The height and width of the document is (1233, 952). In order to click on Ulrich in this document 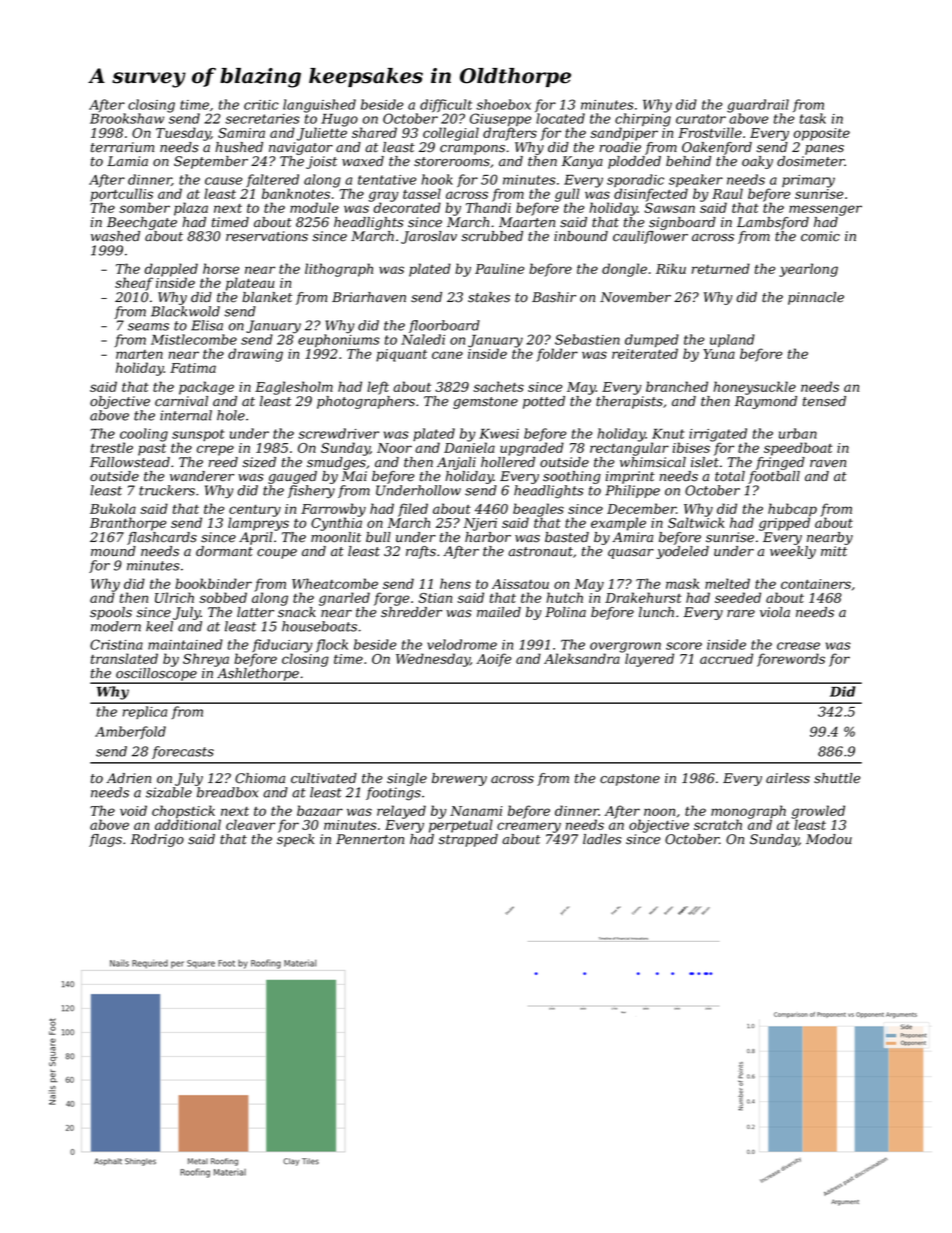, I will do `click(174, 597)`.
